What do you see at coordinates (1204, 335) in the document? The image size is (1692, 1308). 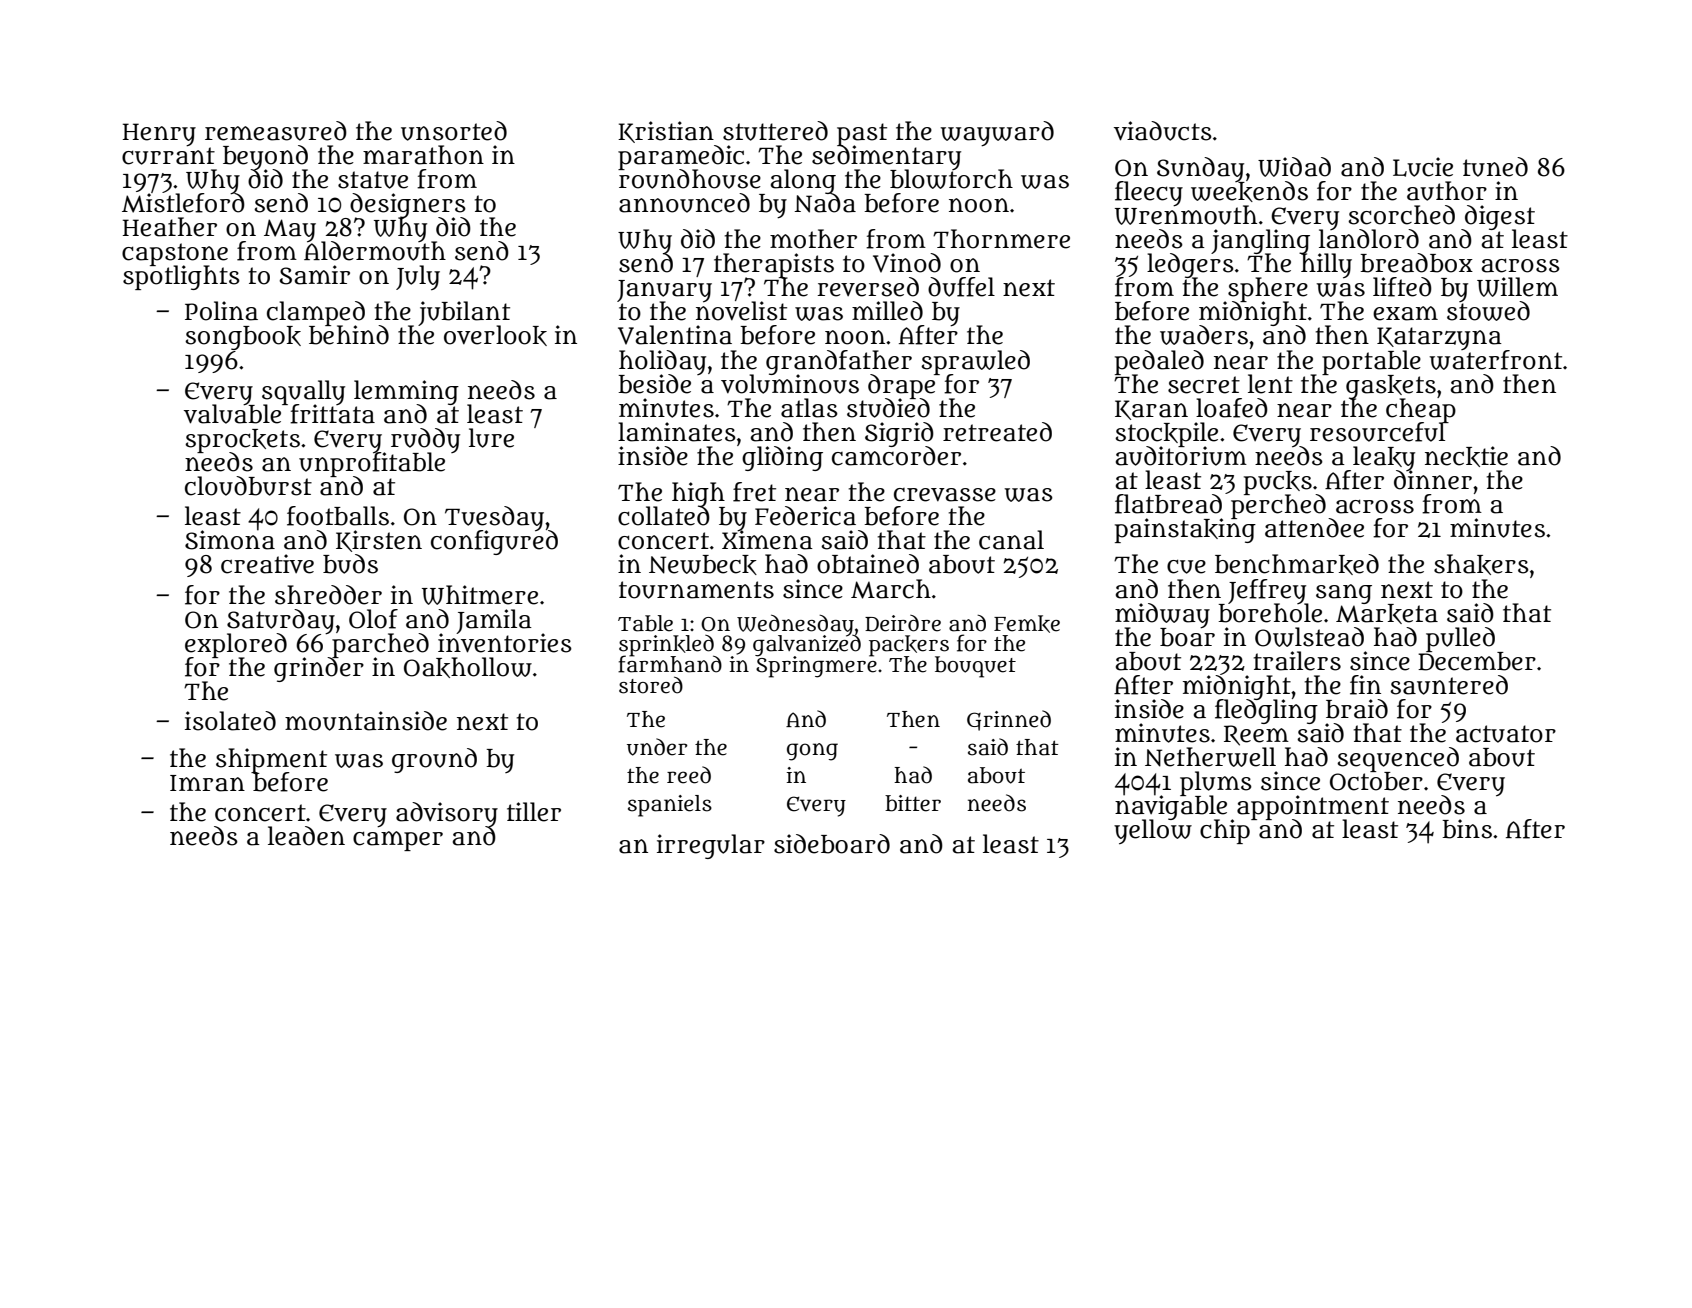 I see `waders` at bounding box center [1204, 335].
